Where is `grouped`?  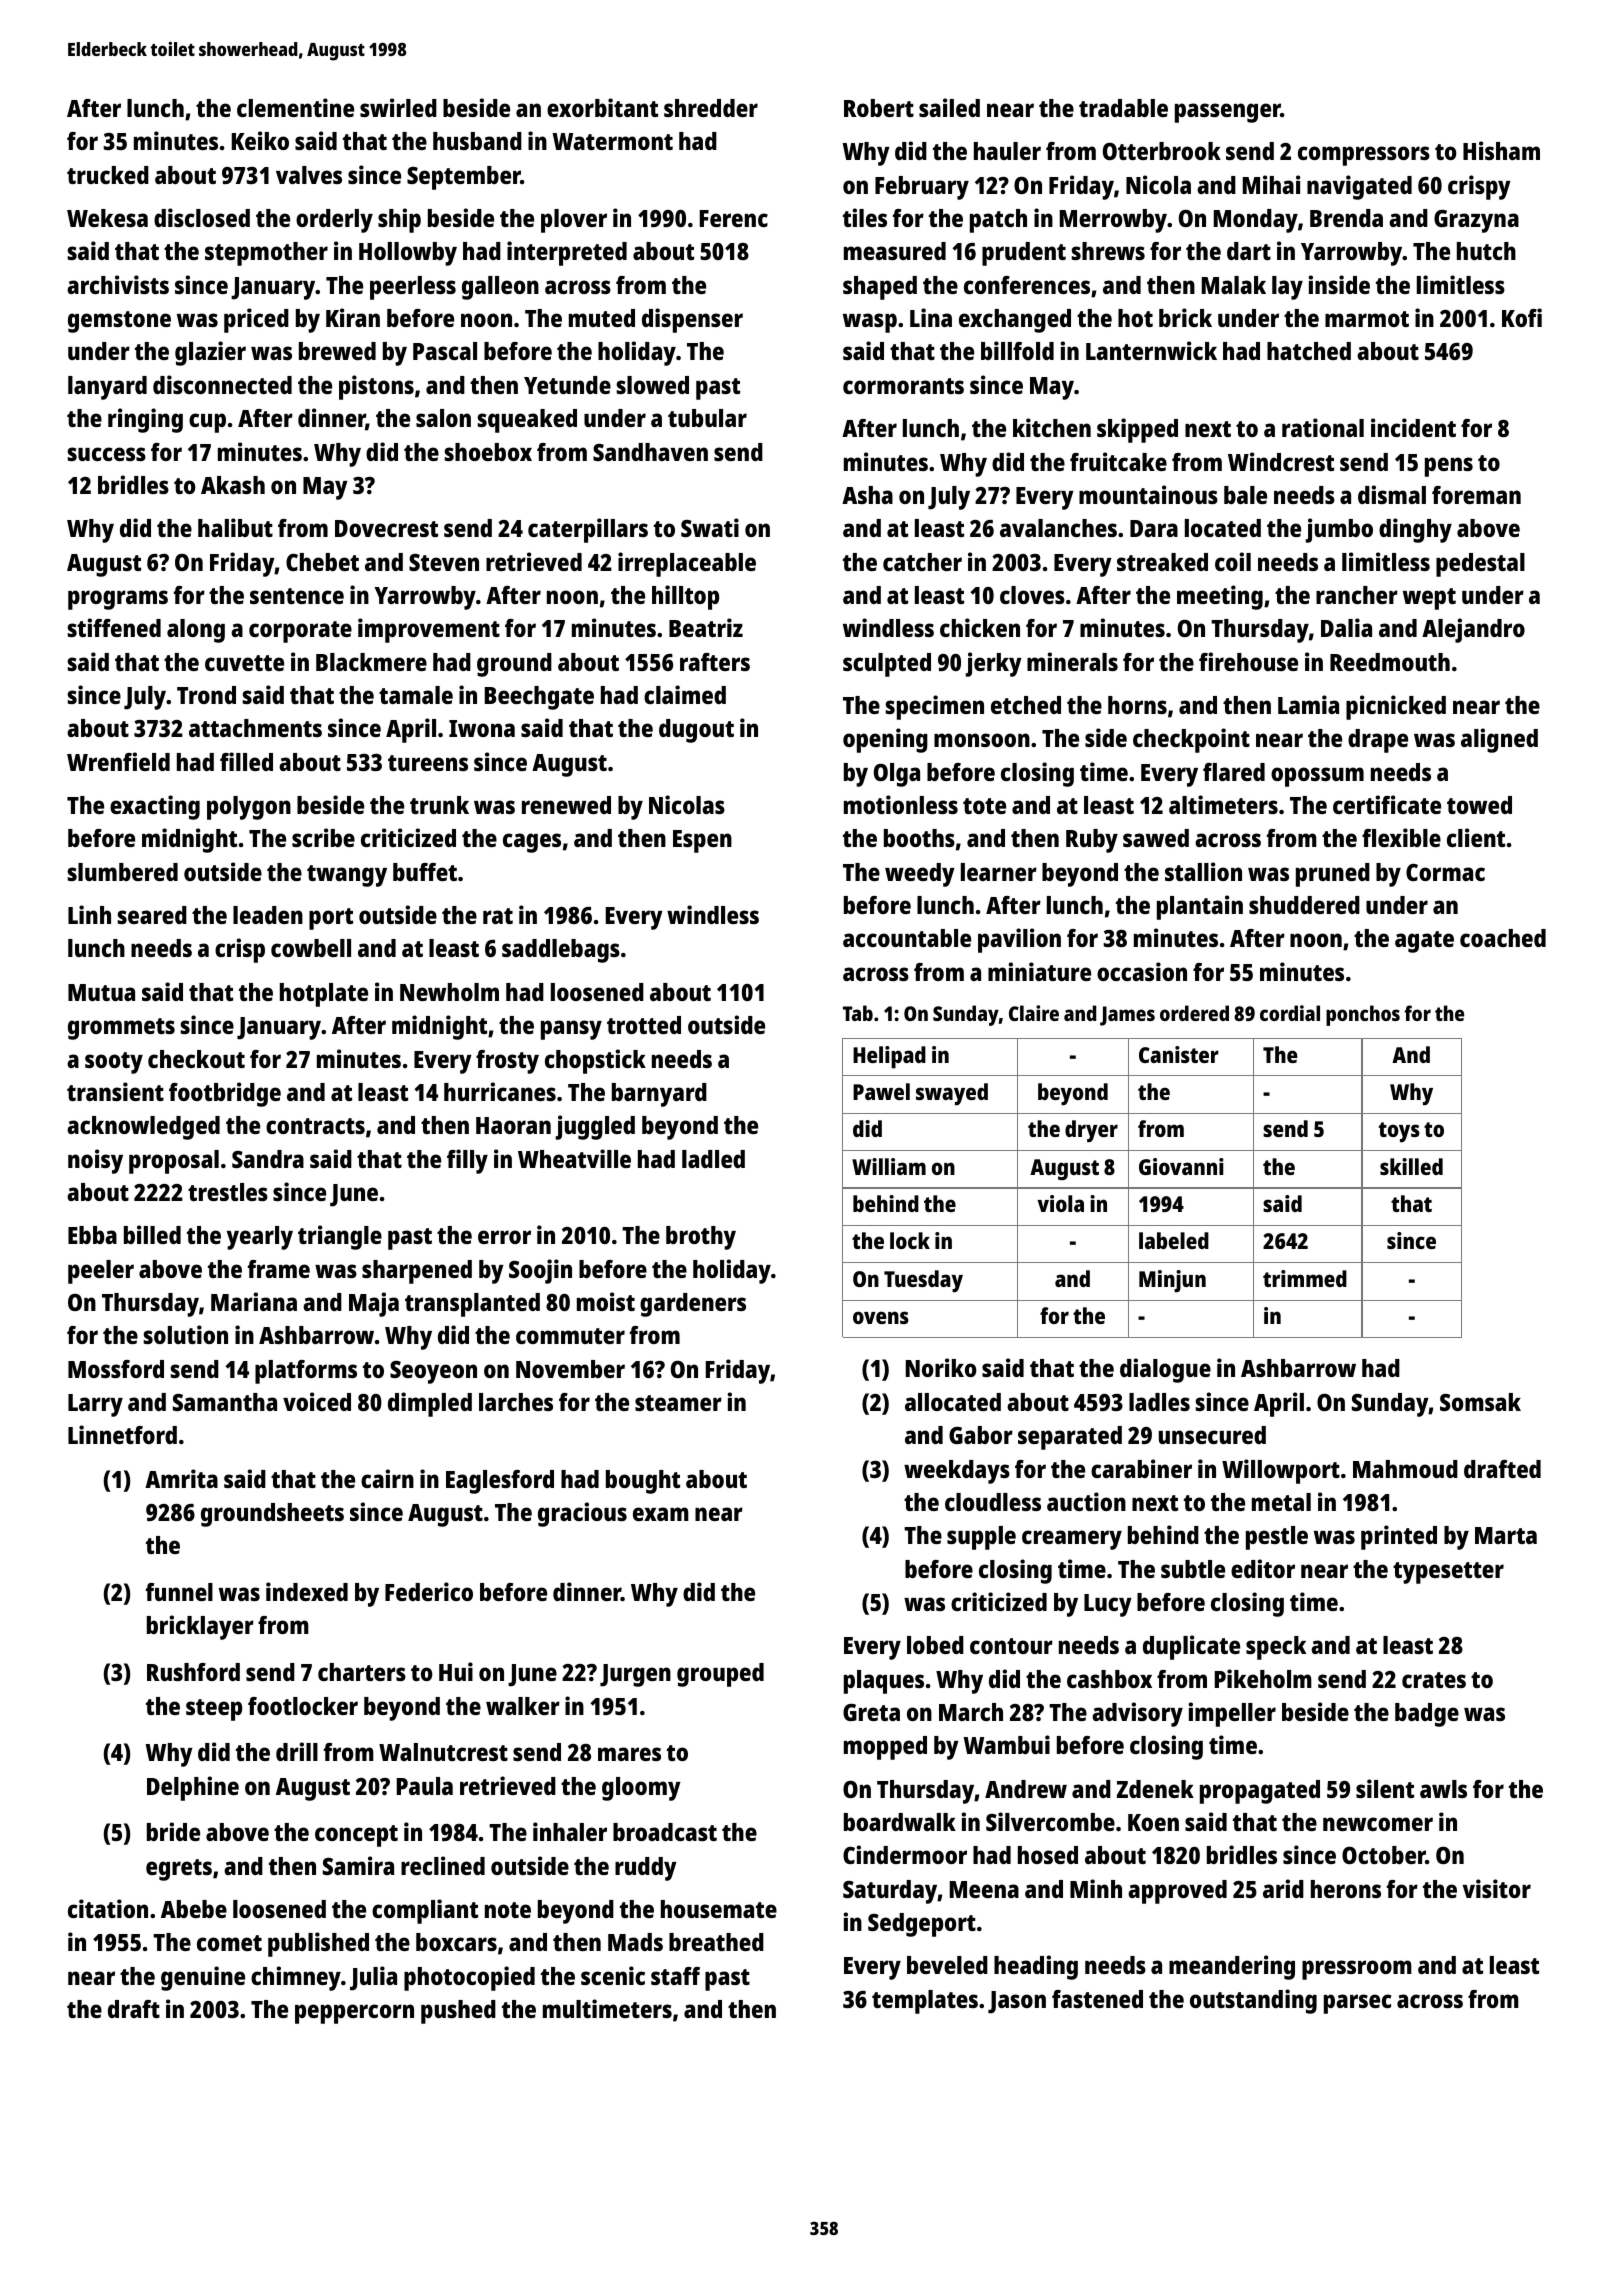
grouped is located at coordinates (720, 1675).
